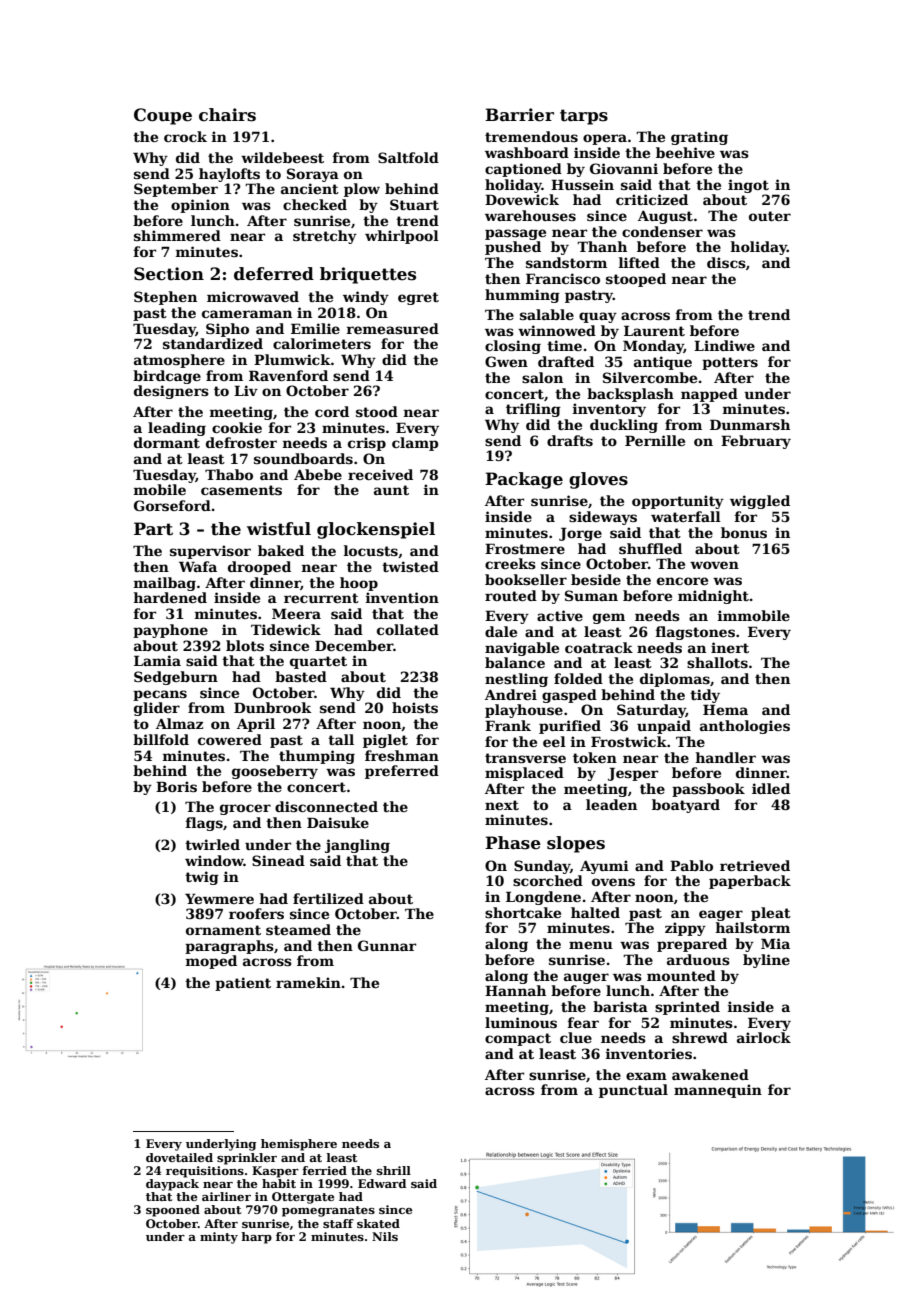 The height and width of the document is (1314, 924). What do you see at coordinates (288, 375) in the document?
I see `Ravenford` at bounding box center [288, 375].
